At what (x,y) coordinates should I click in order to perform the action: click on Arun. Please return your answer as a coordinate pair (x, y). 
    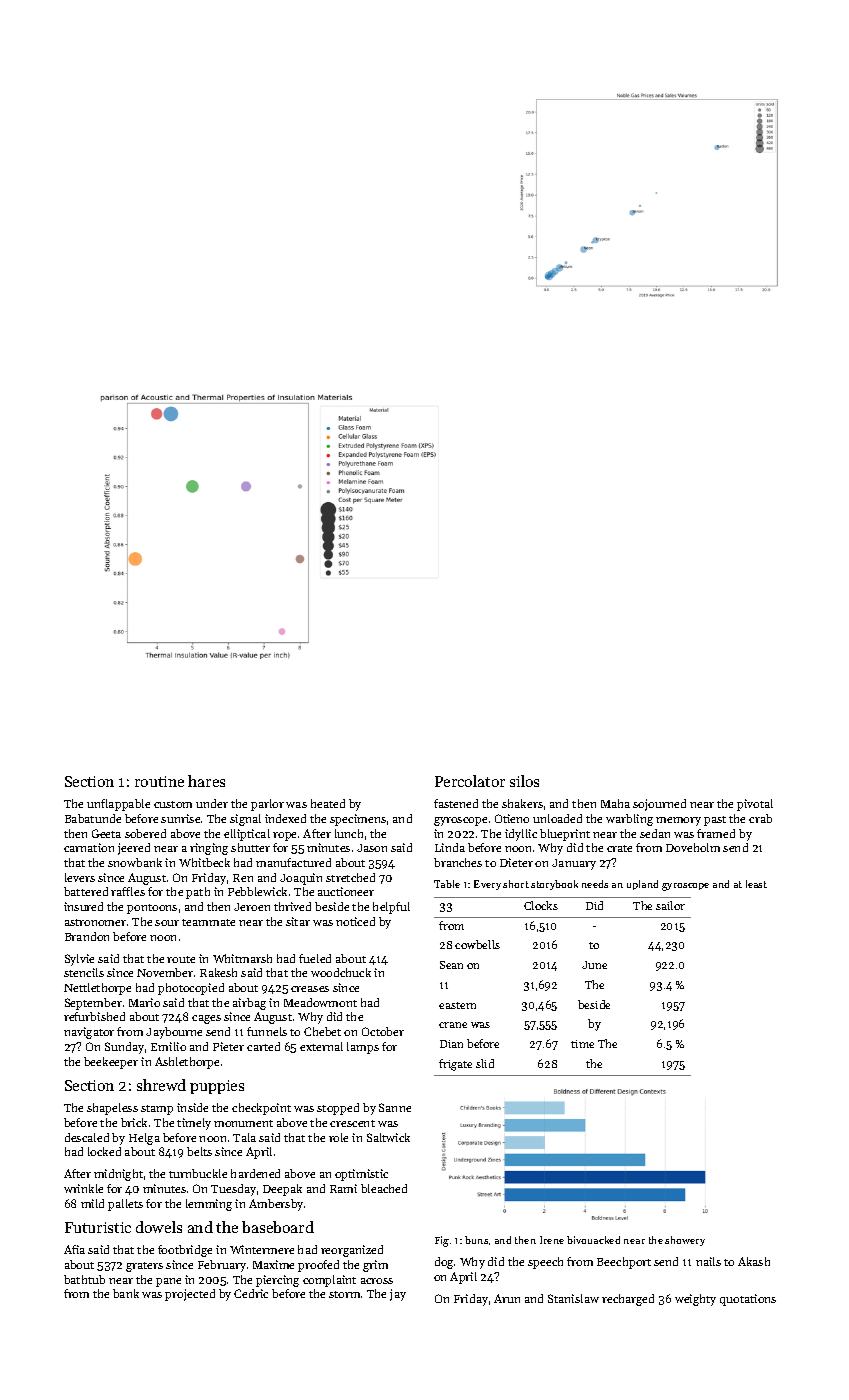
    Looking at the image, I should click on (507, 1298).
